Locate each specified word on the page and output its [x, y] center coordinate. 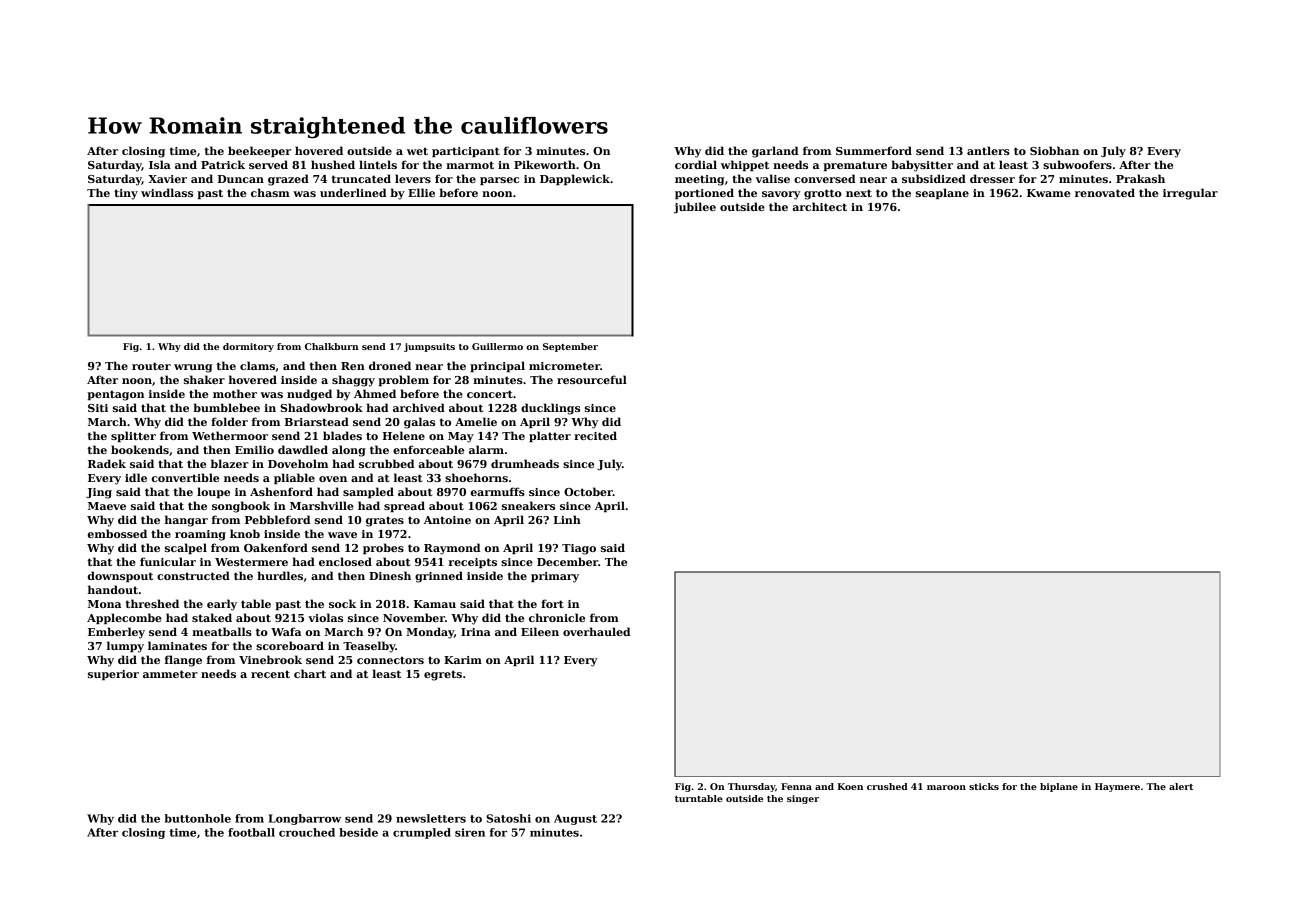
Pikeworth [545, 164]
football [251, 832]
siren [470, 832]
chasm [270, 192]
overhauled [597, 631]
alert [1181, 786]
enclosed [345, 561]
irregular [1190, 194]
